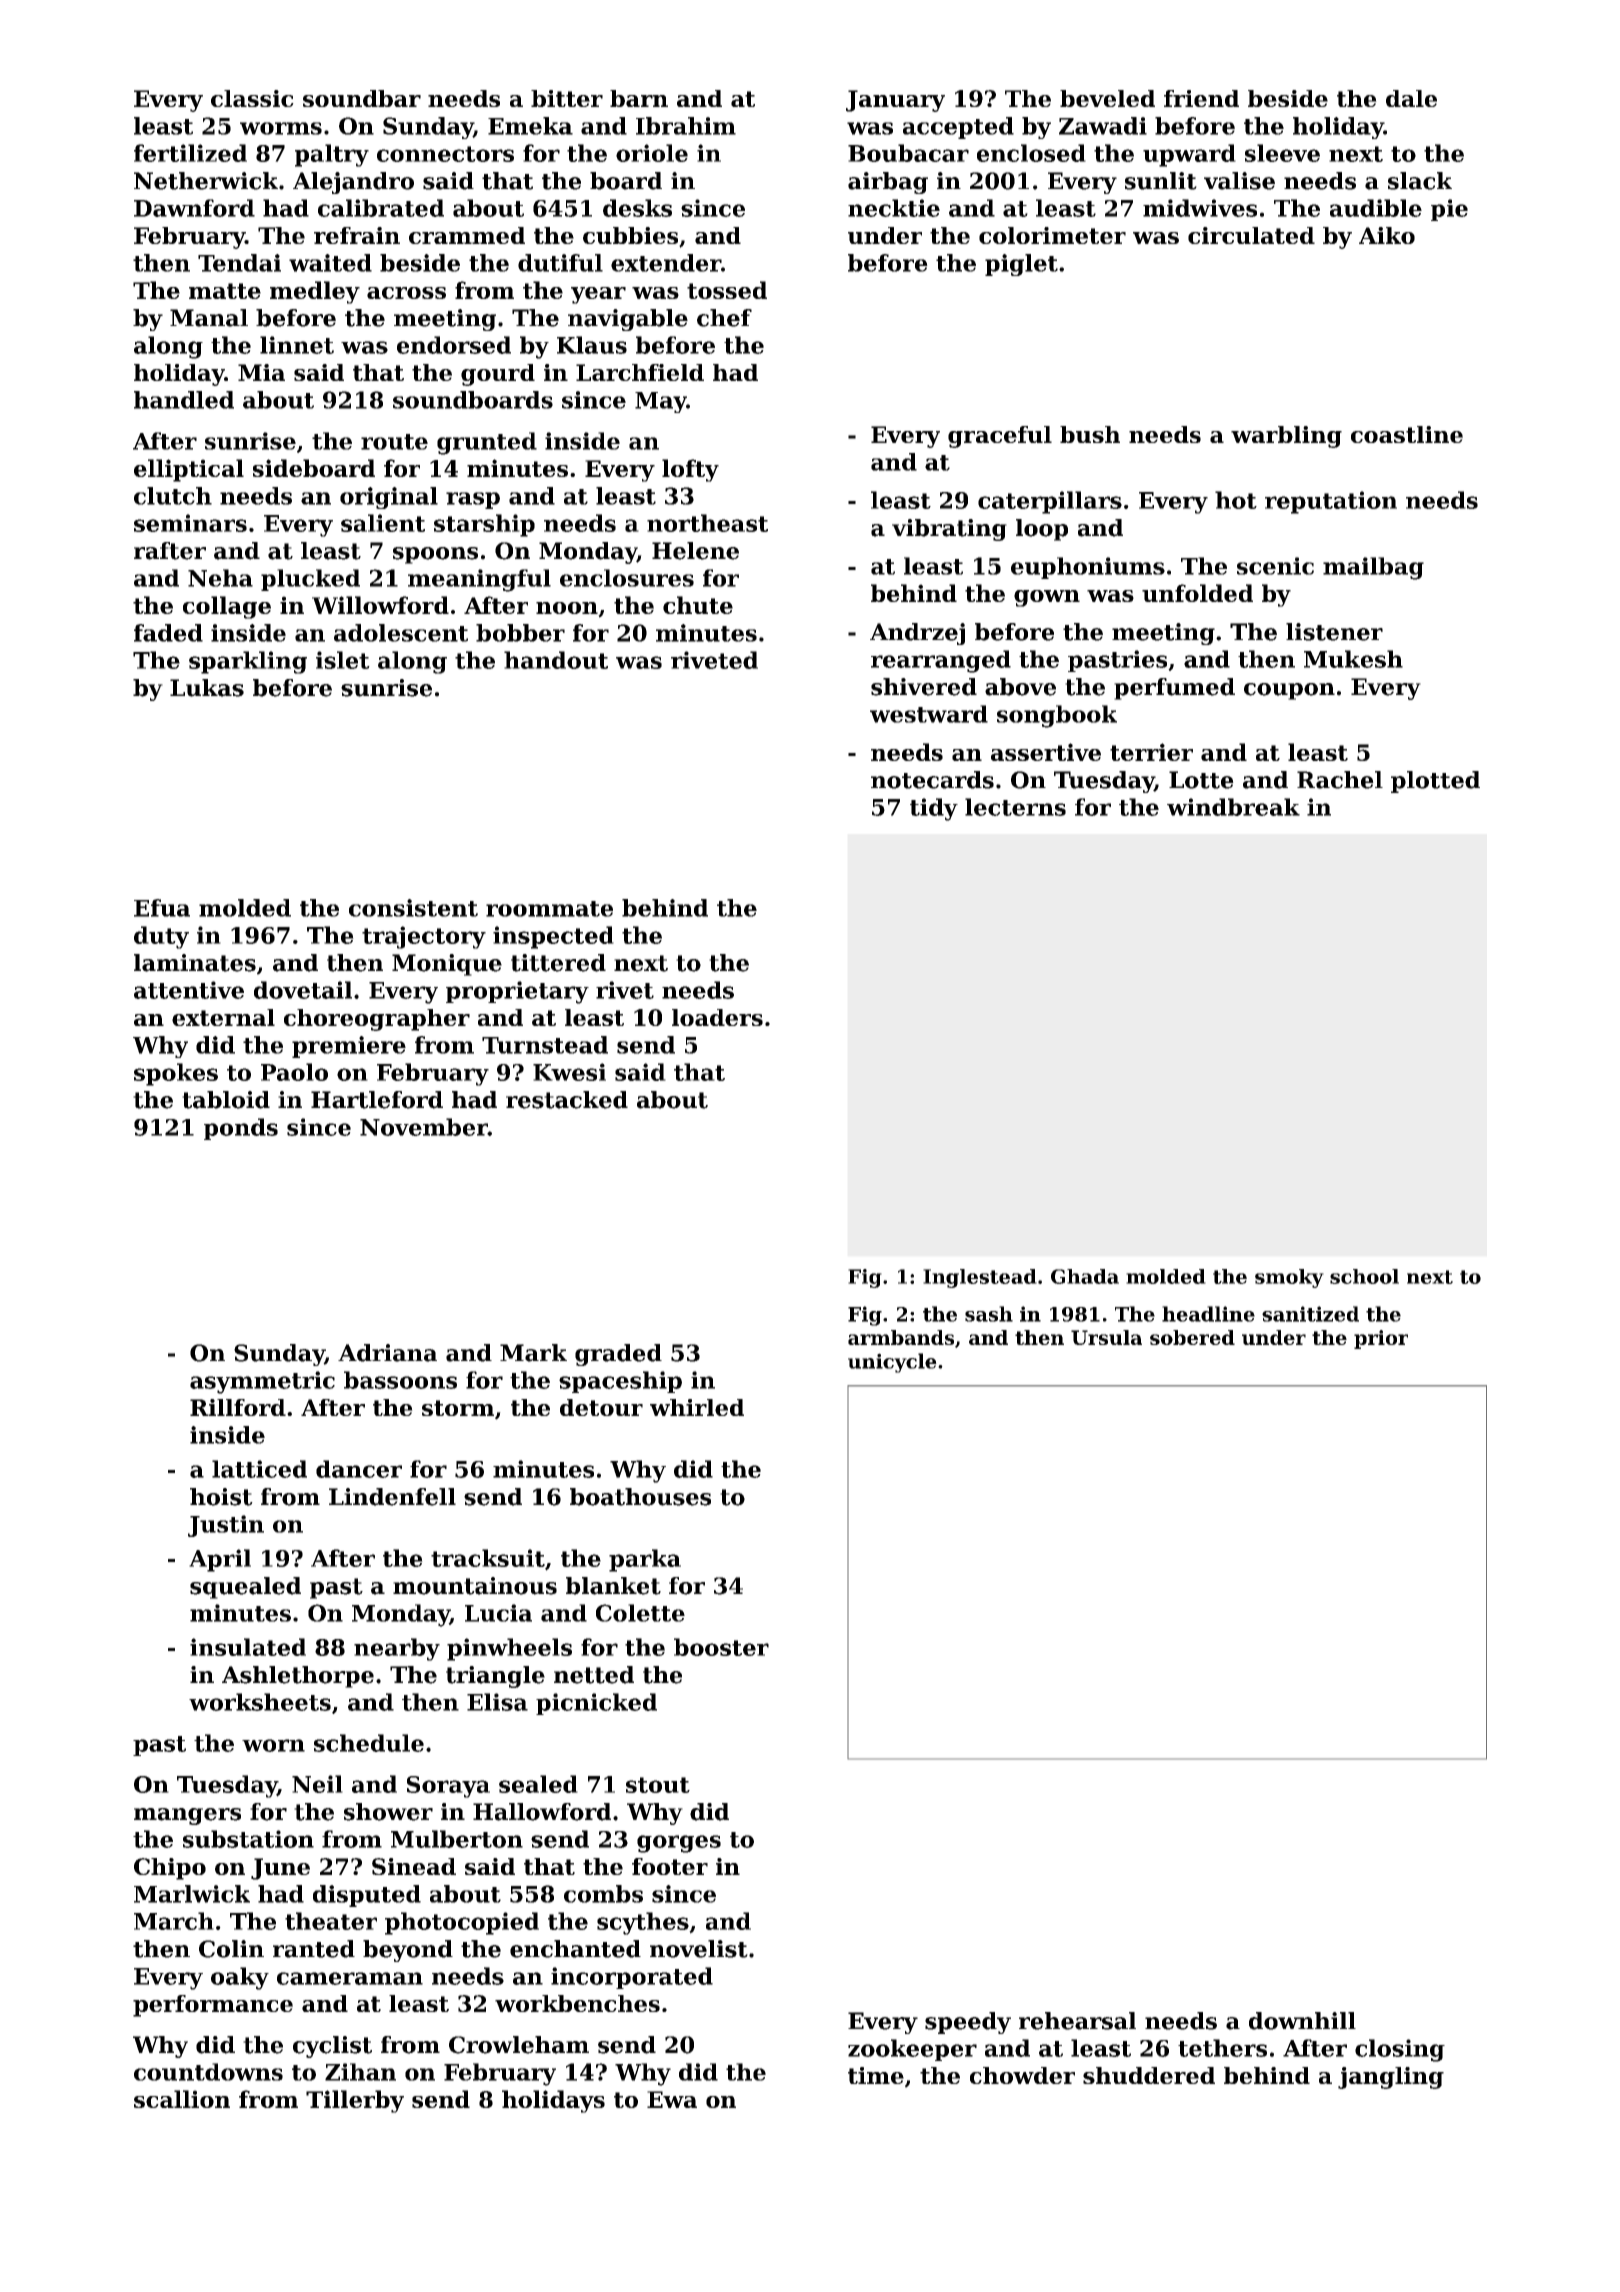 The image size is (1620, 2292). I want to click on prior, so click(1381, 1339).
